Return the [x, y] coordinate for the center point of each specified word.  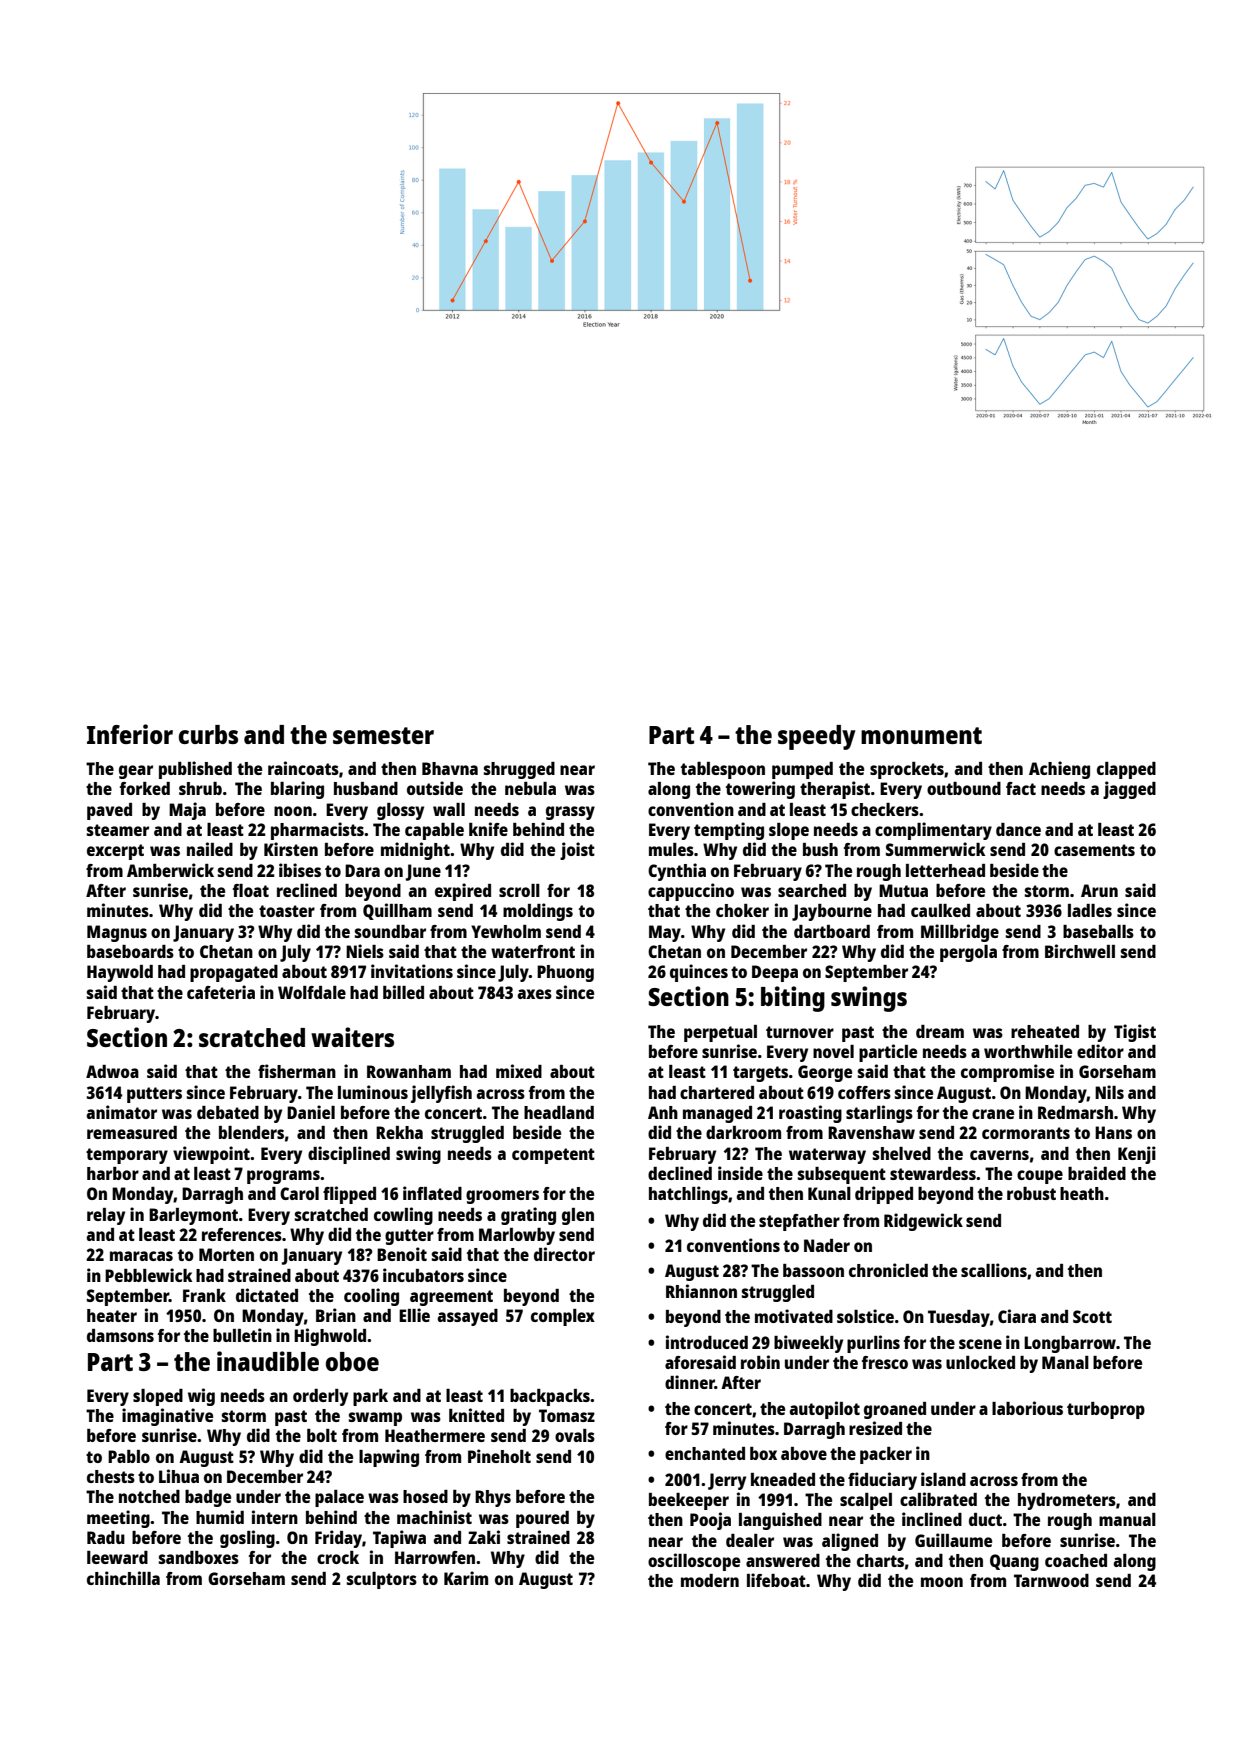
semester [383, 735]
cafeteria [221, 992]
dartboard [832, 931]
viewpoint [211, 1155]
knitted [476, 1415]
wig [201, 1397]
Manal [1065, 1362]
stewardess [933, 1173]
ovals [575, 1435]
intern [275, 1517]
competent [553, 1156]
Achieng [1059, 770]
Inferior [130, 734]
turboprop [1106, 1410]
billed [403, 992]
